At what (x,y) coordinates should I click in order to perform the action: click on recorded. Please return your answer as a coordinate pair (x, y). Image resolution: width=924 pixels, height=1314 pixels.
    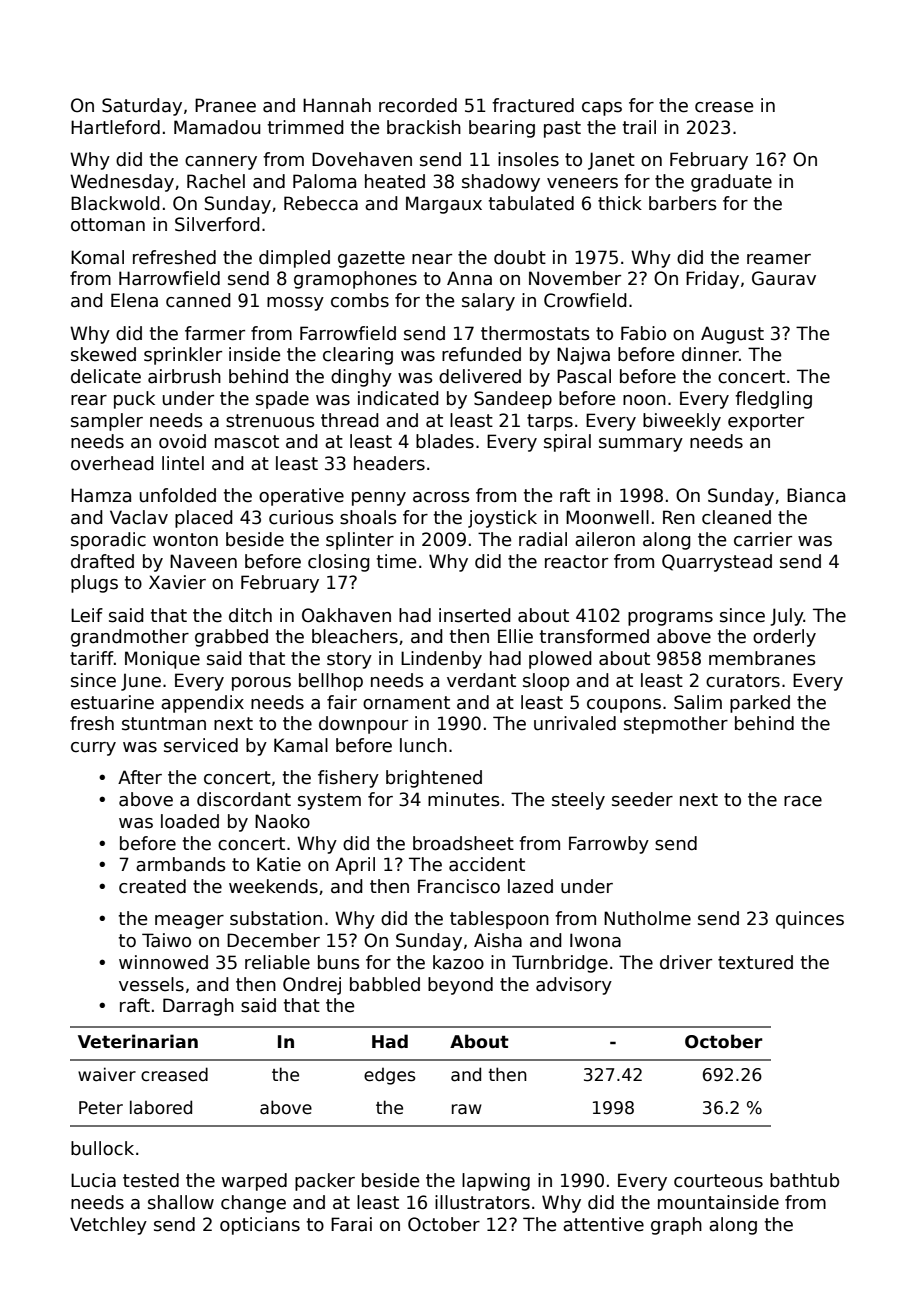
    Looking at the image, I should click on (418, 105).
